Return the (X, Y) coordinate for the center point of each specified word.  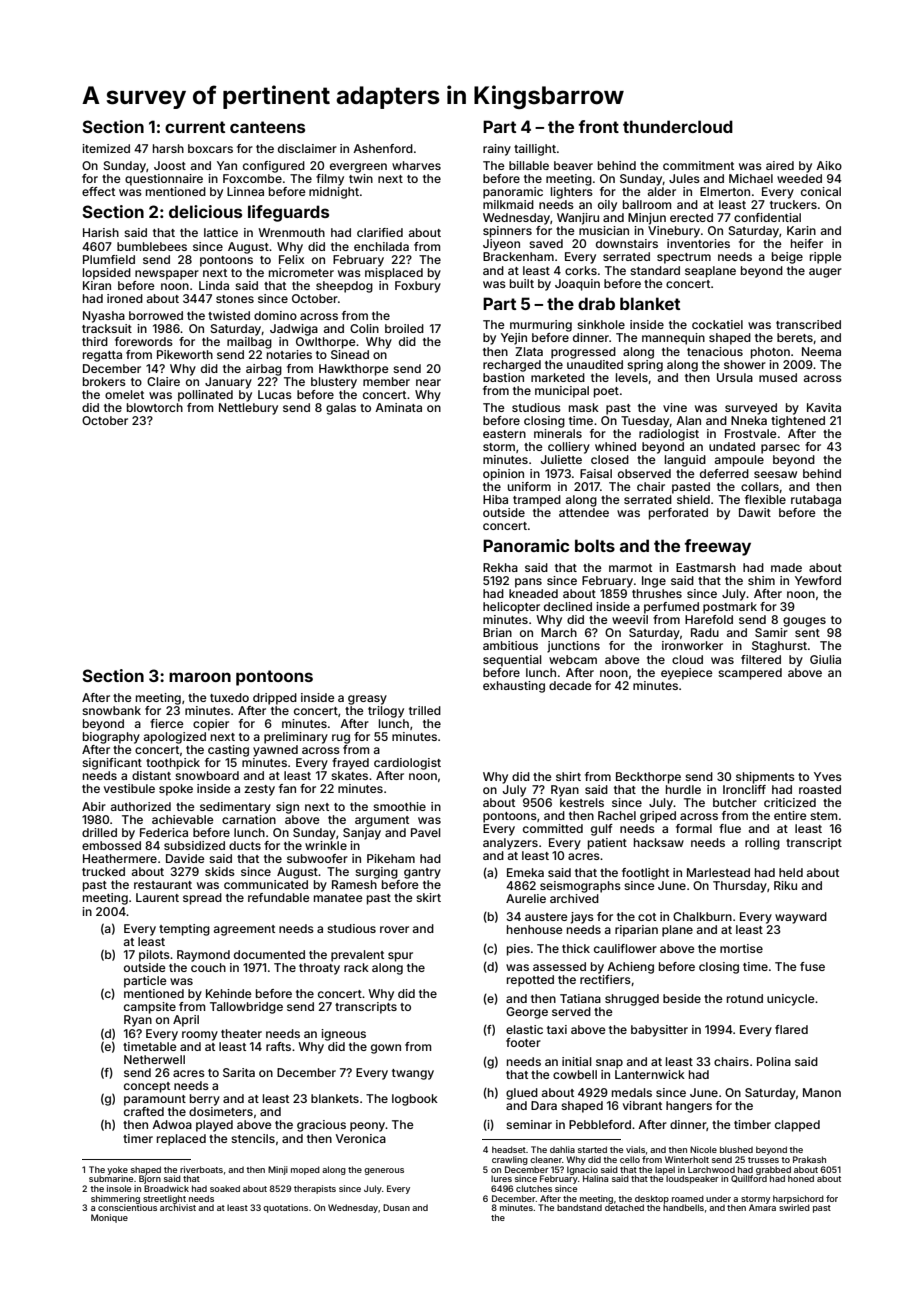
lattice (221, 232)
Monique (109, 1218)
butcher (735, 802)
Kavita (824, 407)
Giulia (825, 659)
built (522, 283)
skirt (428, 897)
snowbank (111, 710)
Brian (497, 632)
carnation (249, 819)
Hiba (495, 499)
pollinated (205, 396)
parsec (780, 449)
